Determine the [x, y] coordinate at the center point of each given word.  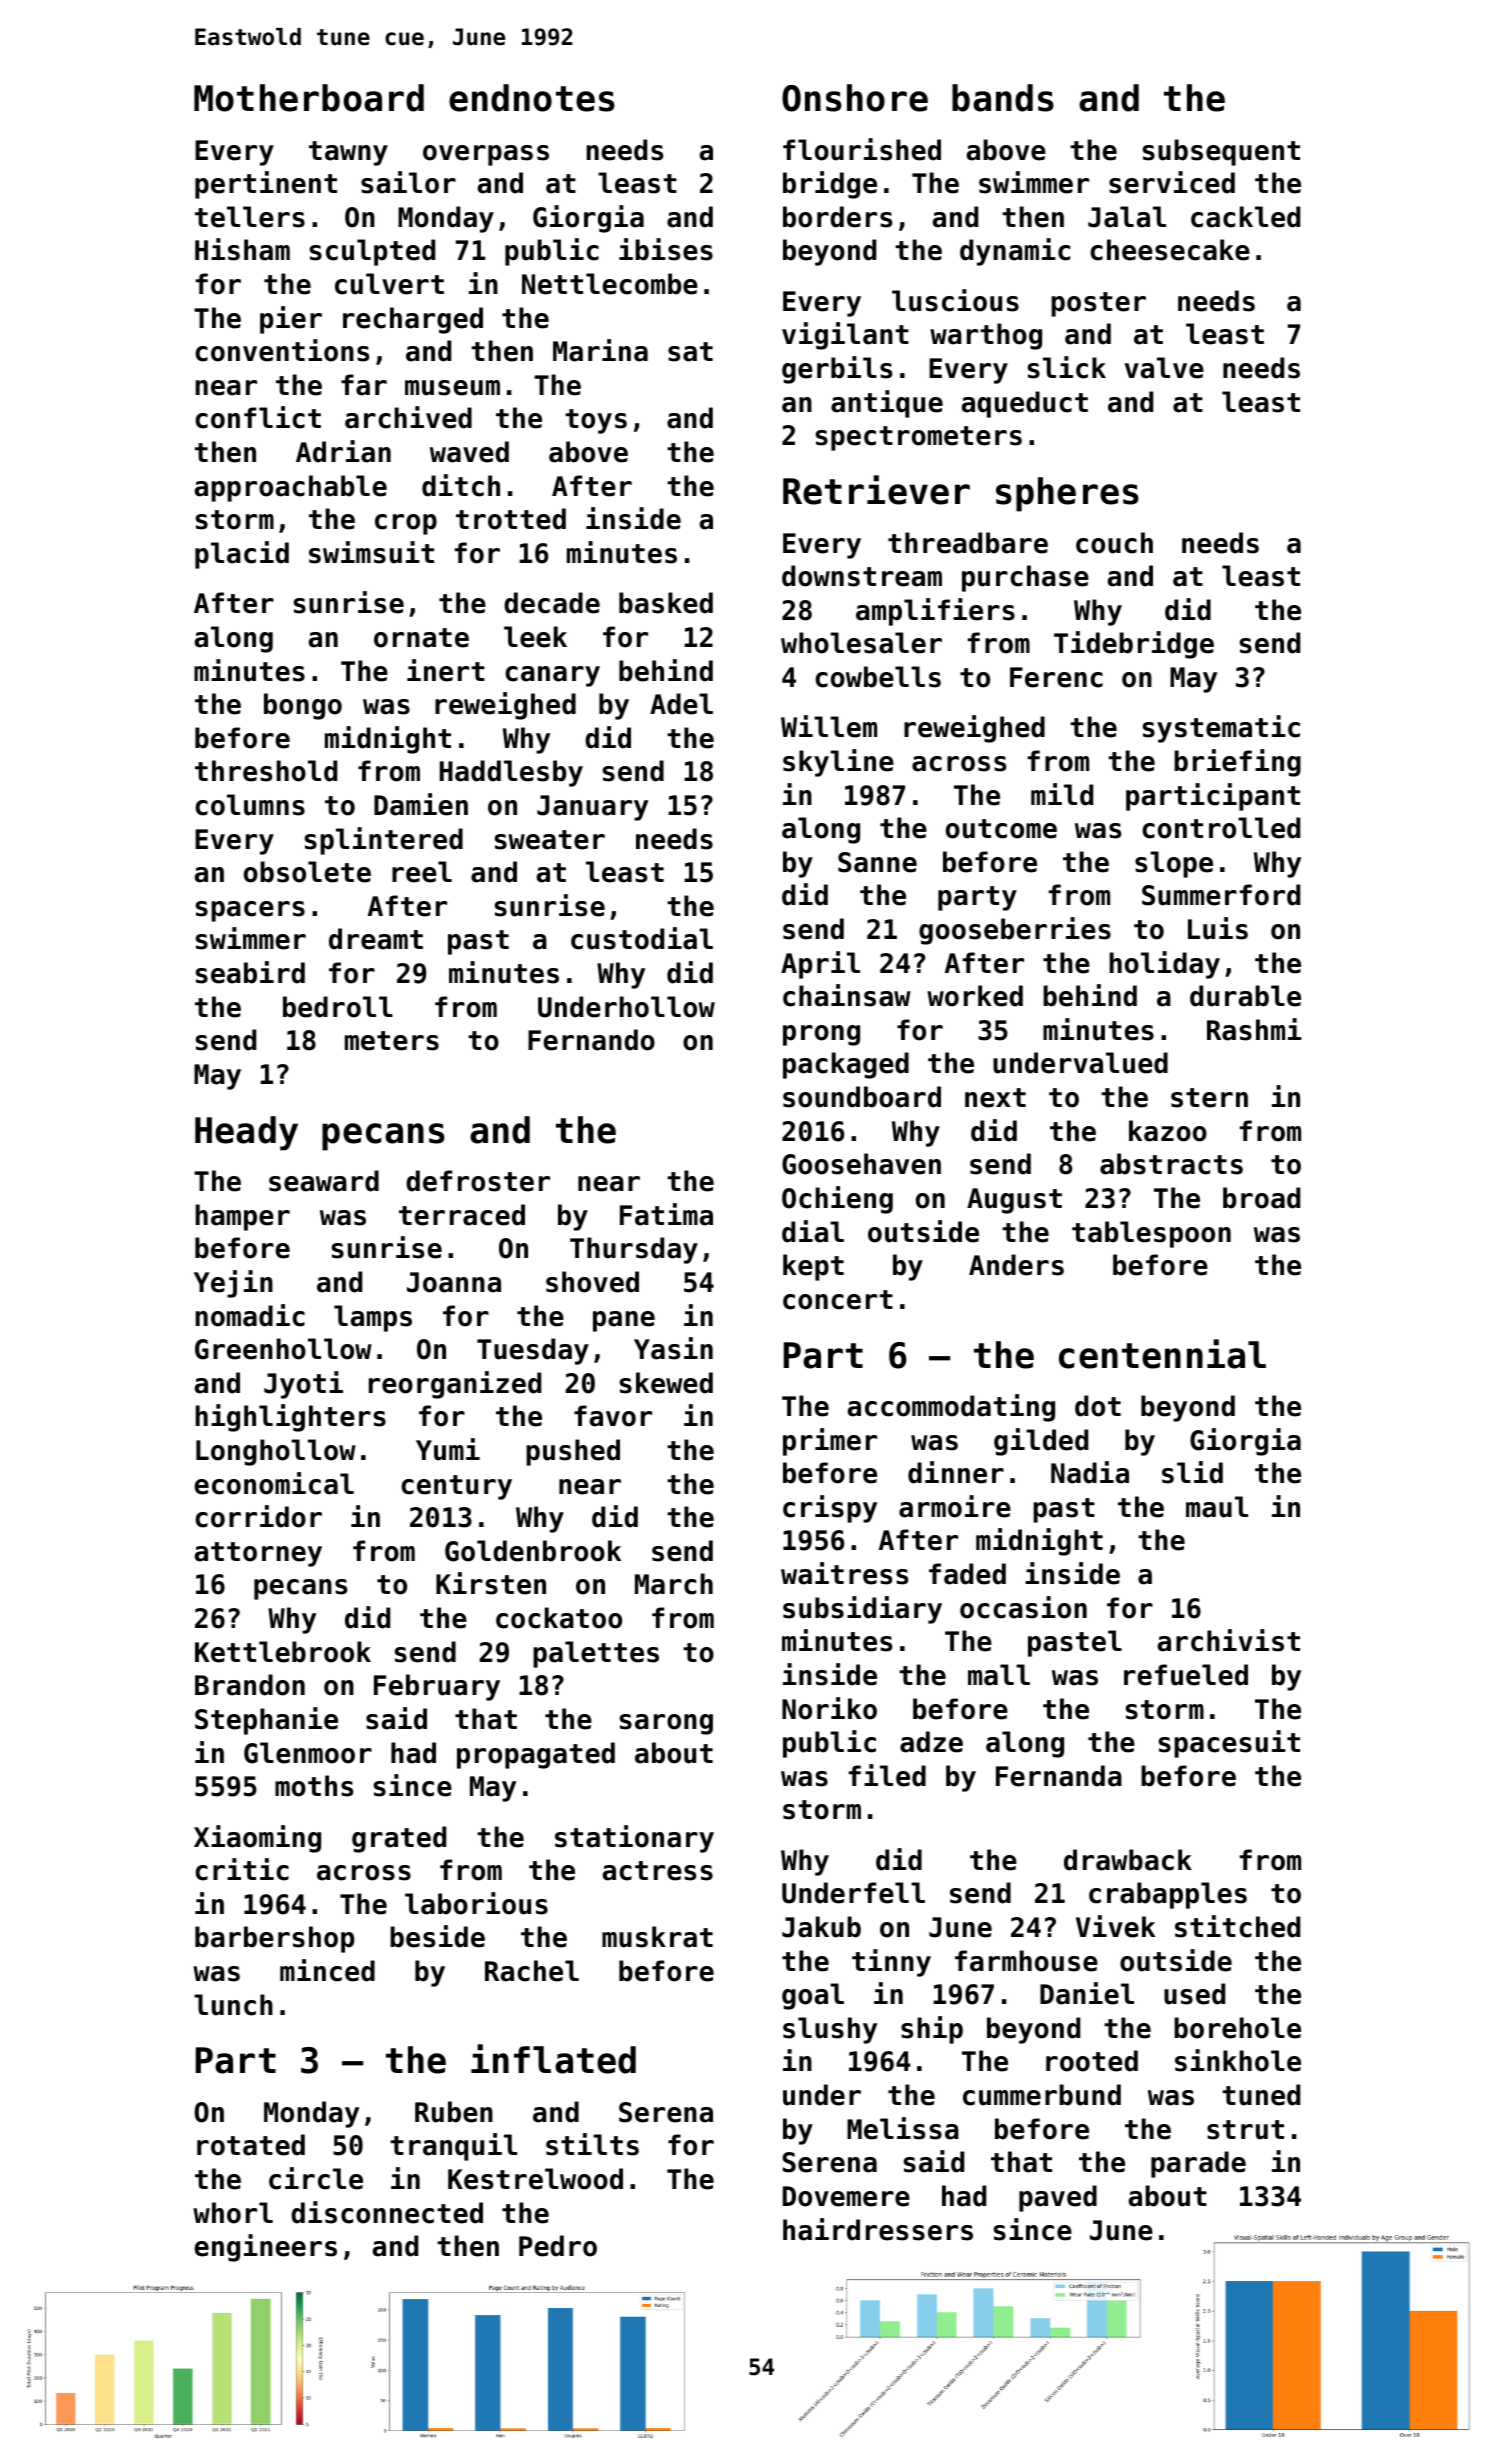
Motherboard [309, 98]
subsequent [1221, 152]
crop [406, 524]
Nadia [1090, 1472]
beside [437, 1936]
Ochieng [837, 1200]
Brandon [250, 1685]
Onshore [855, 98]
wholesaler [861, 643]
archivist [1229, 1640]
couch [1114, 543]
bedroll [338, 1007]
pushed [573, 1452]
